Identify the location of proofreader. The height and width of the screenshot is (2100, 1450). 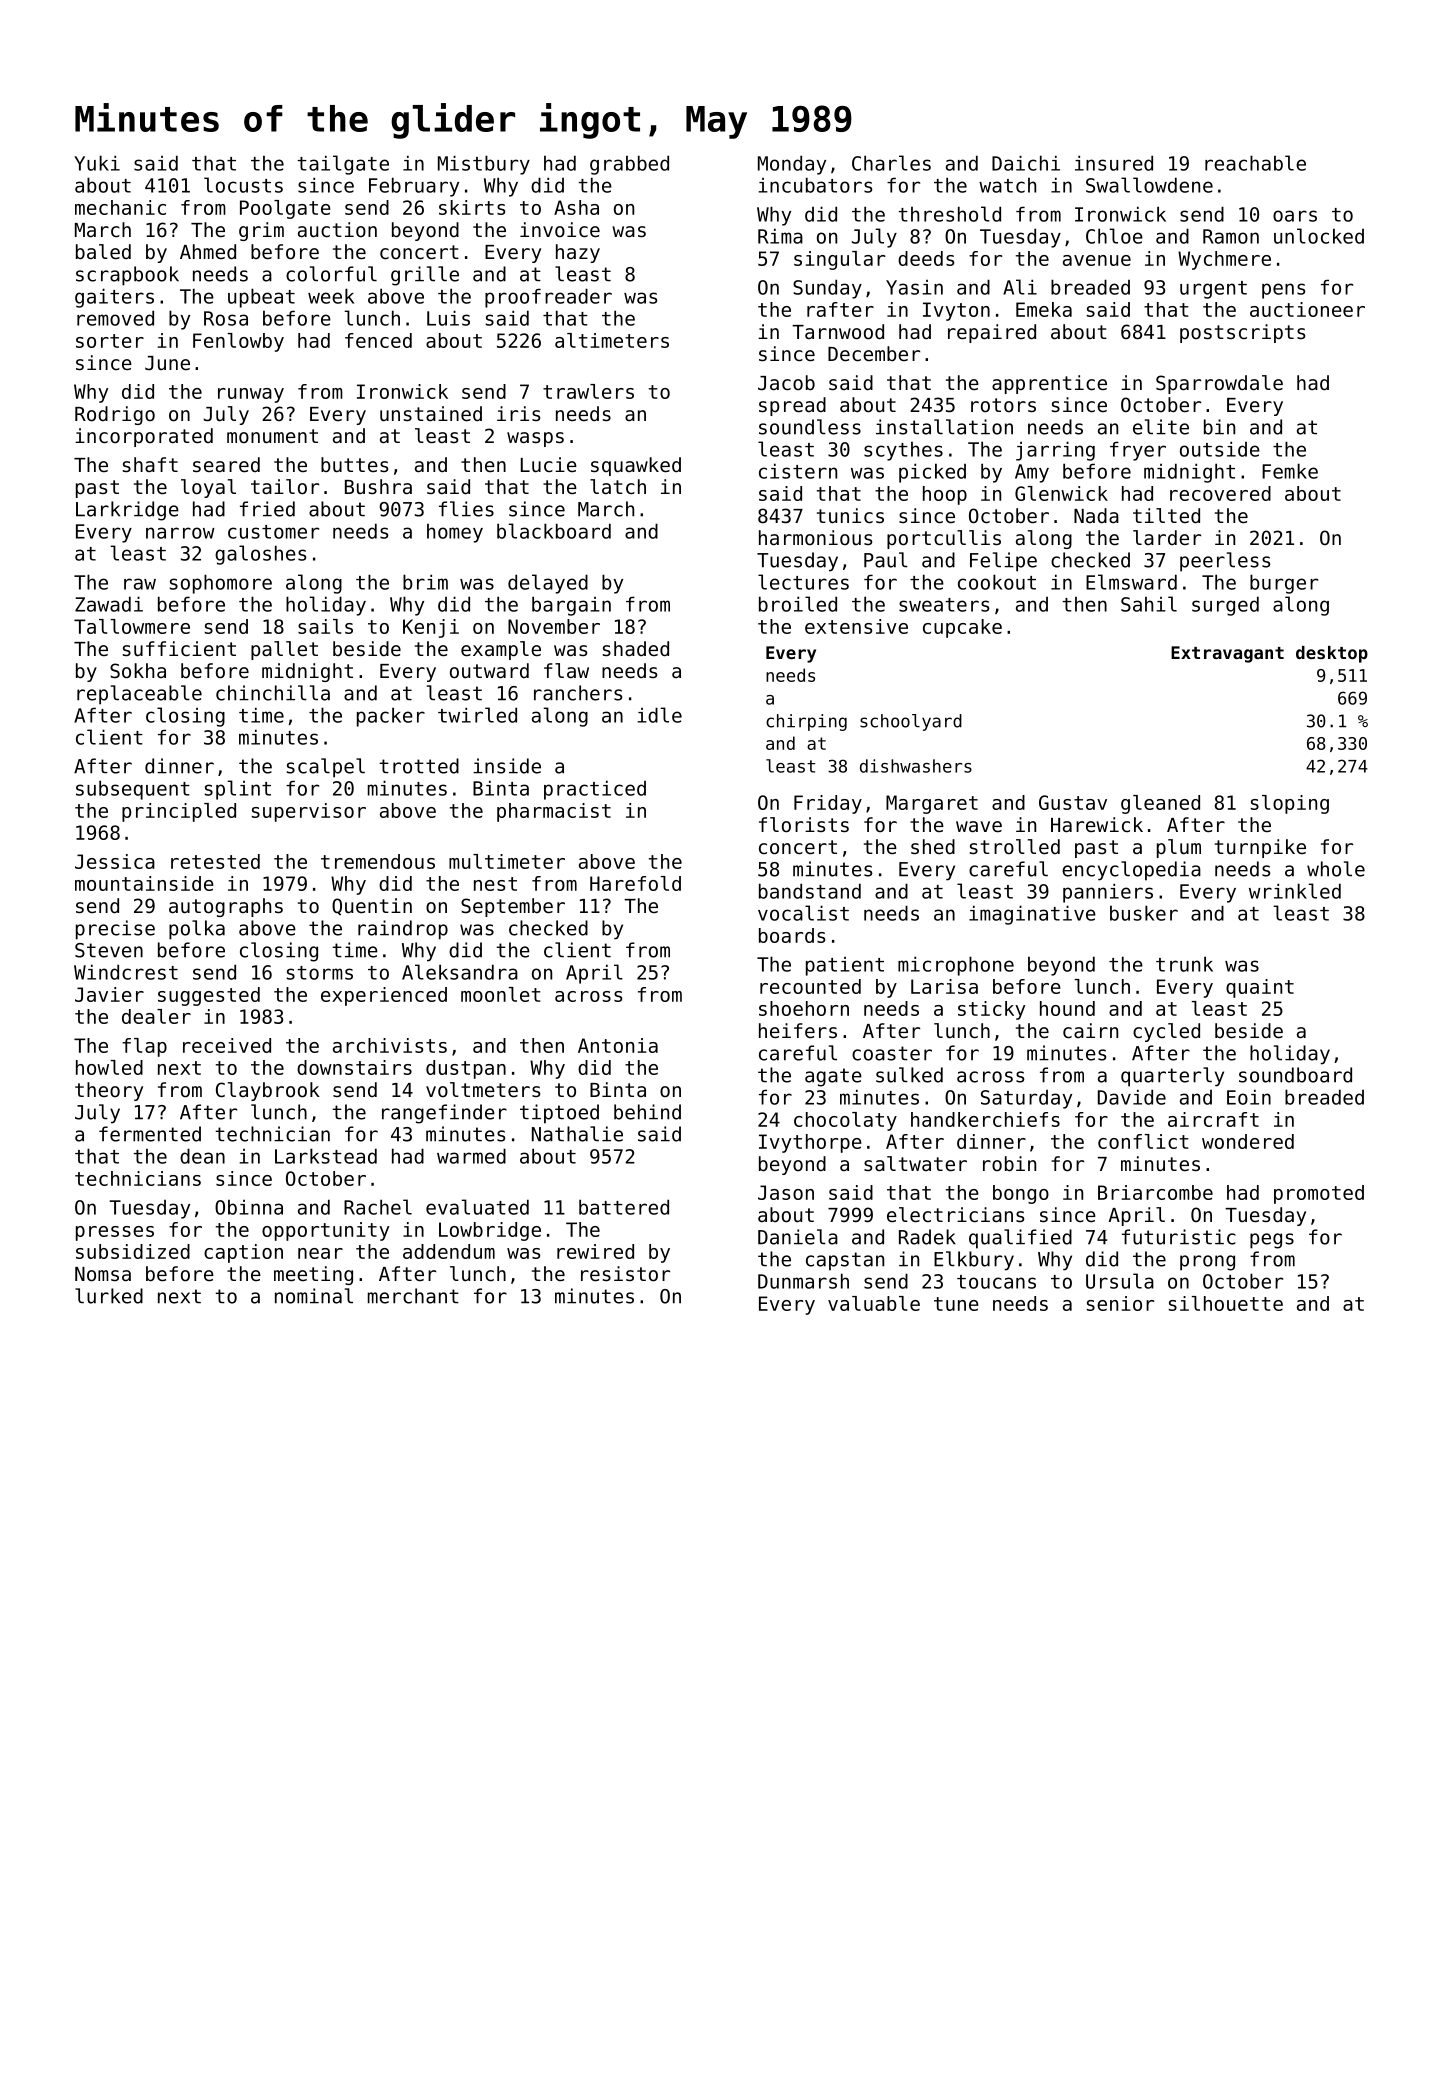
(548, 298).
